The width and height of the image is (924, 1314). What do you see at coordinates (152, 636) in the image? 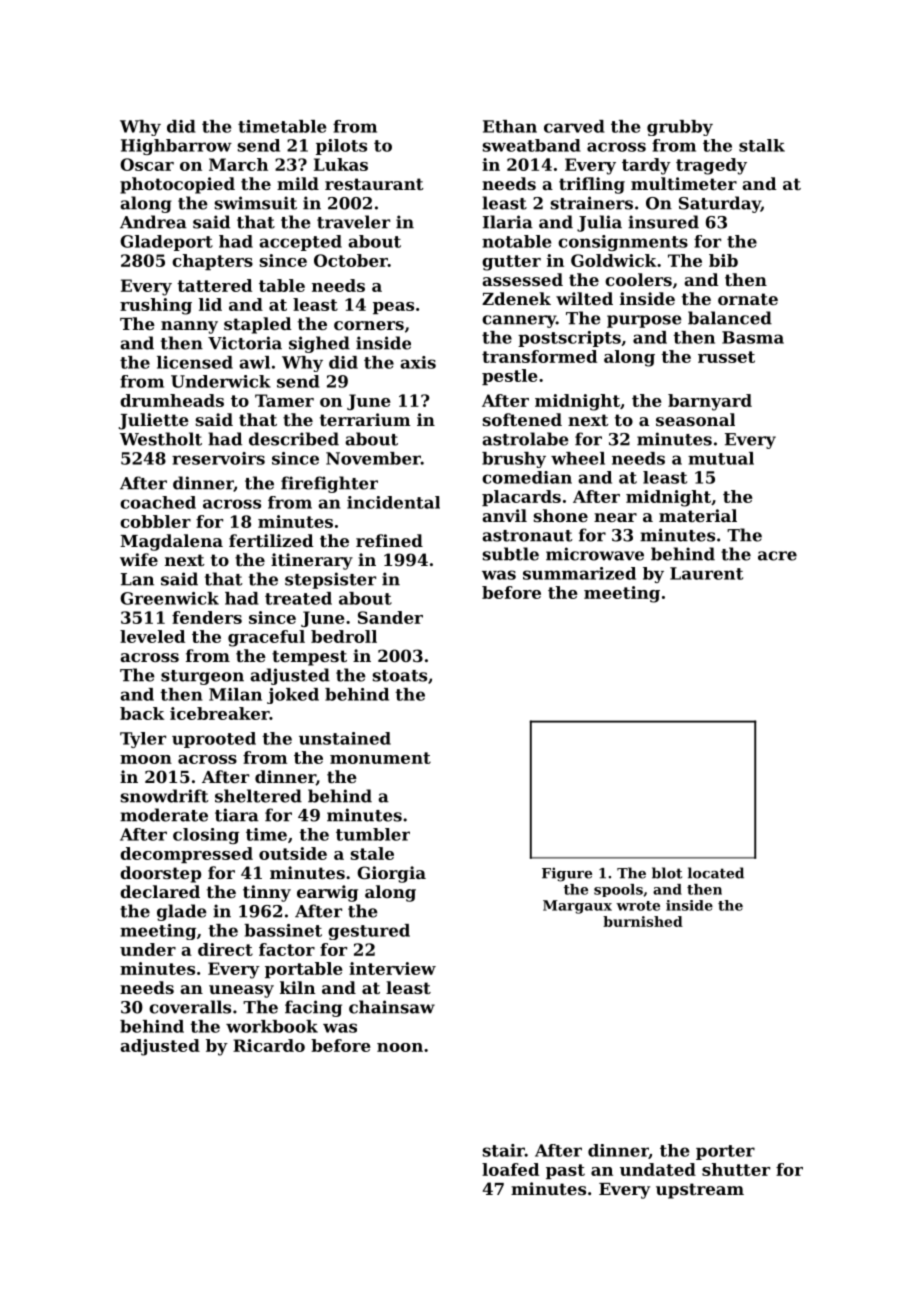
I see `leveled` at bounding box center [152, 636].
